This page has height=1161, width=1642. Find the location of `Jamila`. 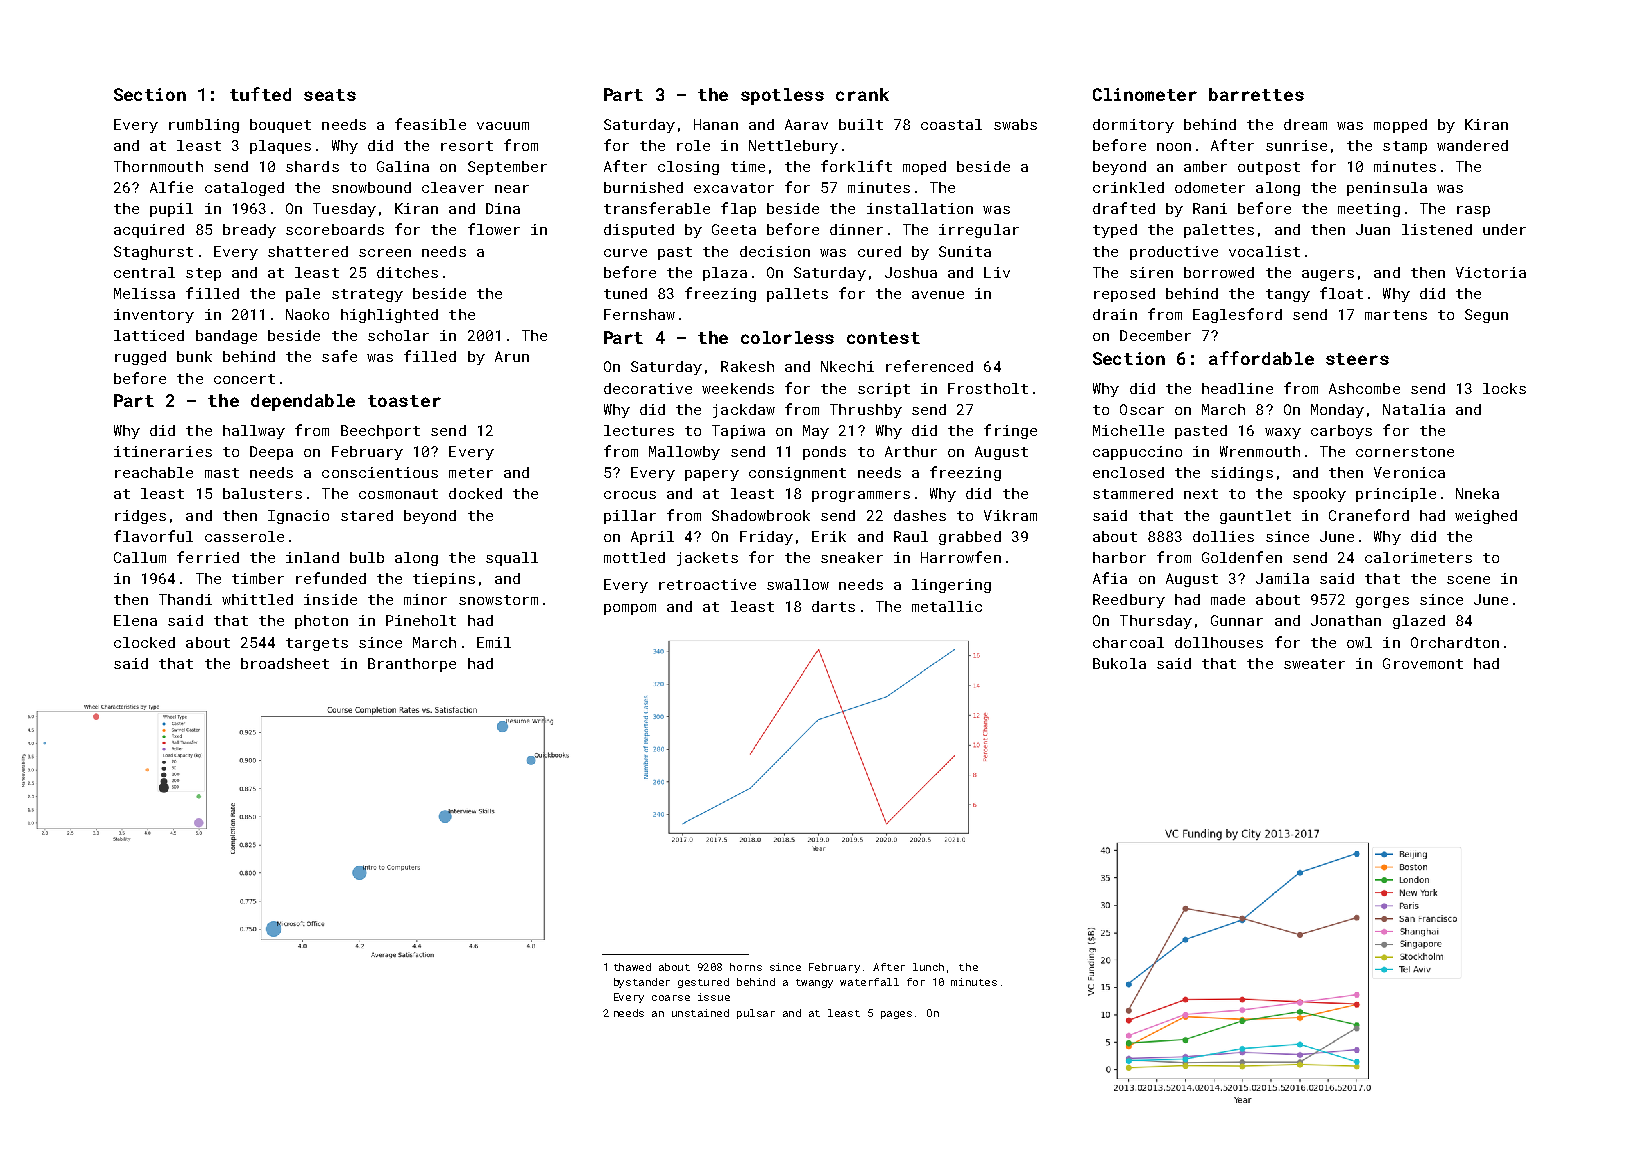

Jamila is located at coordinates (1282, 578).
